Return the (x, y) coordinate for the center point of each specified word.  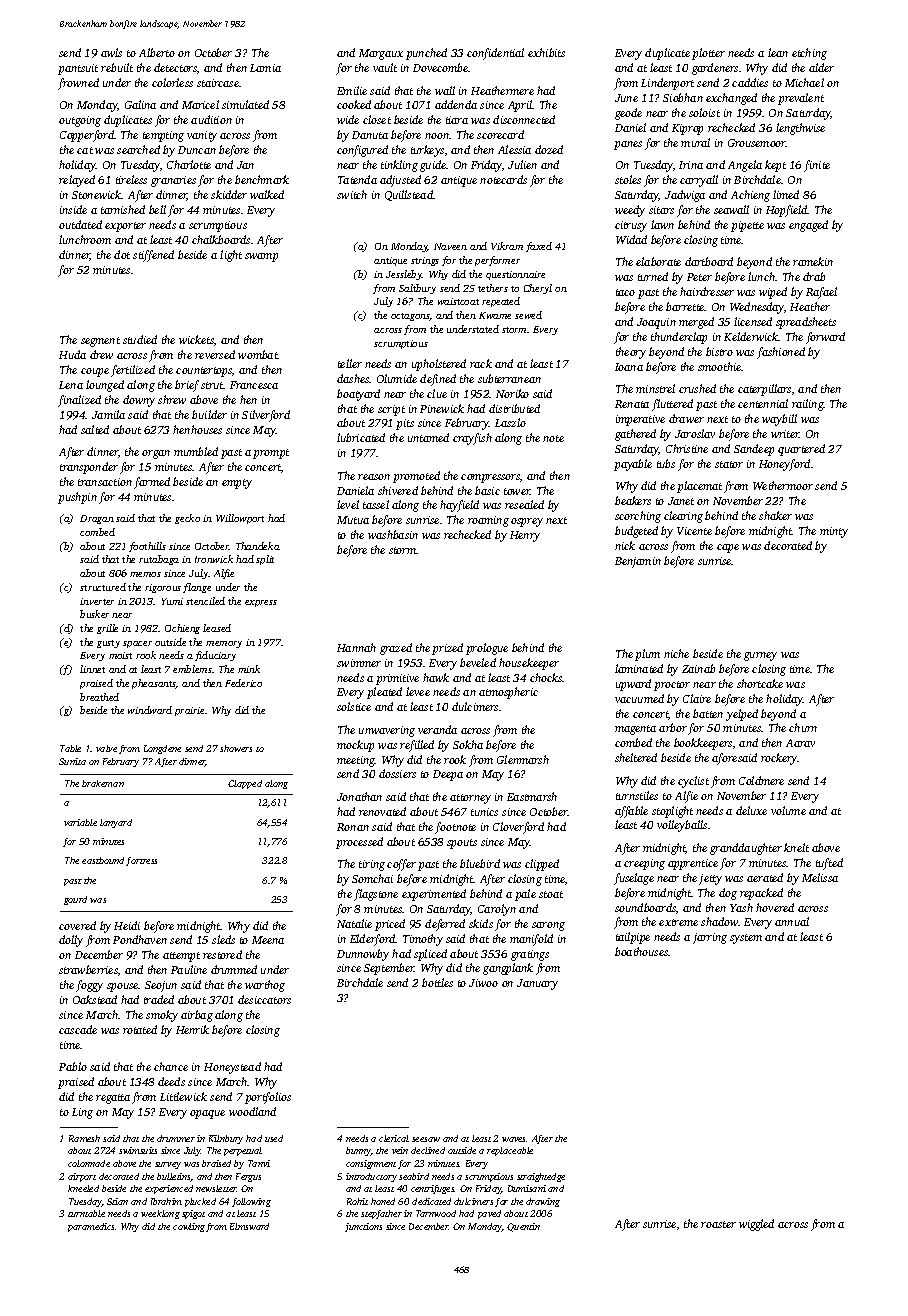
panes (628, 145)
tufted (829, 864)
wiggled (756, 1225)
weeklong (160, 1214)
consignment (371, 1164)
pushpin (77, 498)
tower (517, 491)
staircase (218, 83)
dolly (71, 941)
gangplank (508, 969)
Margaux (381, 54)
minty (834, 532)
